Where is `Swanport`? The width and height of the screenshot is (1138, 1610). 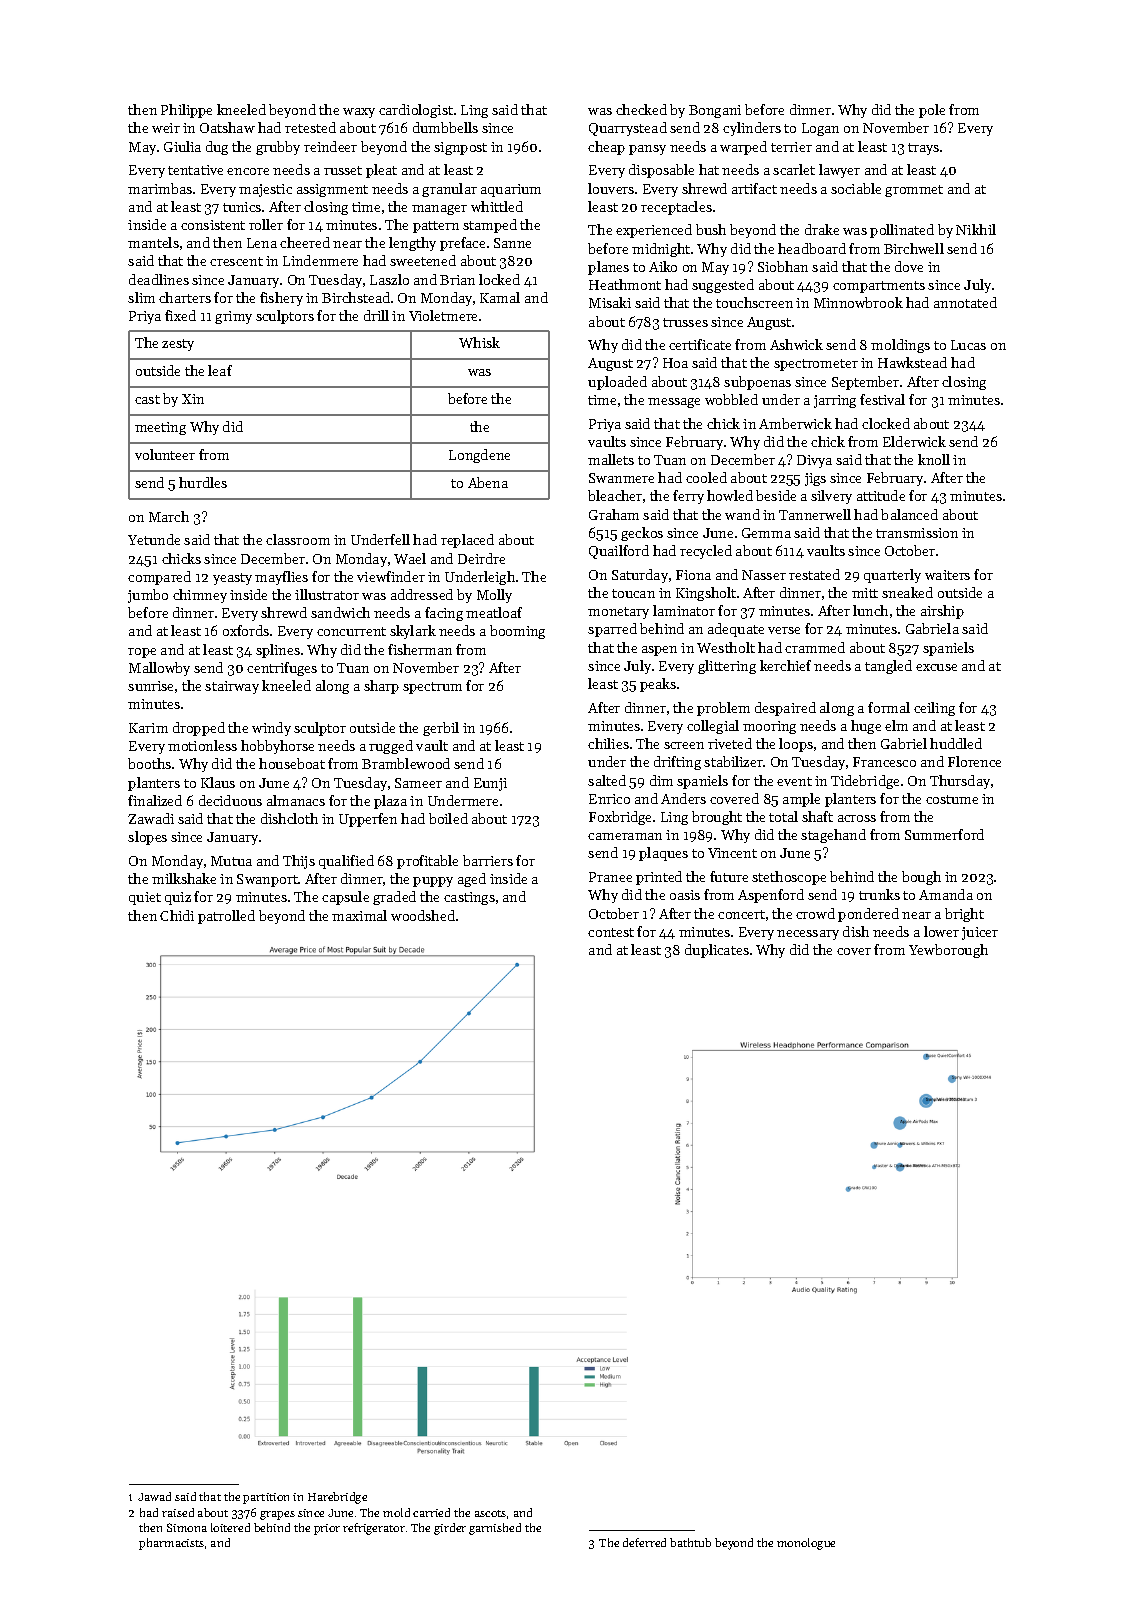
Swanport is located at coordinates (267, 880).
